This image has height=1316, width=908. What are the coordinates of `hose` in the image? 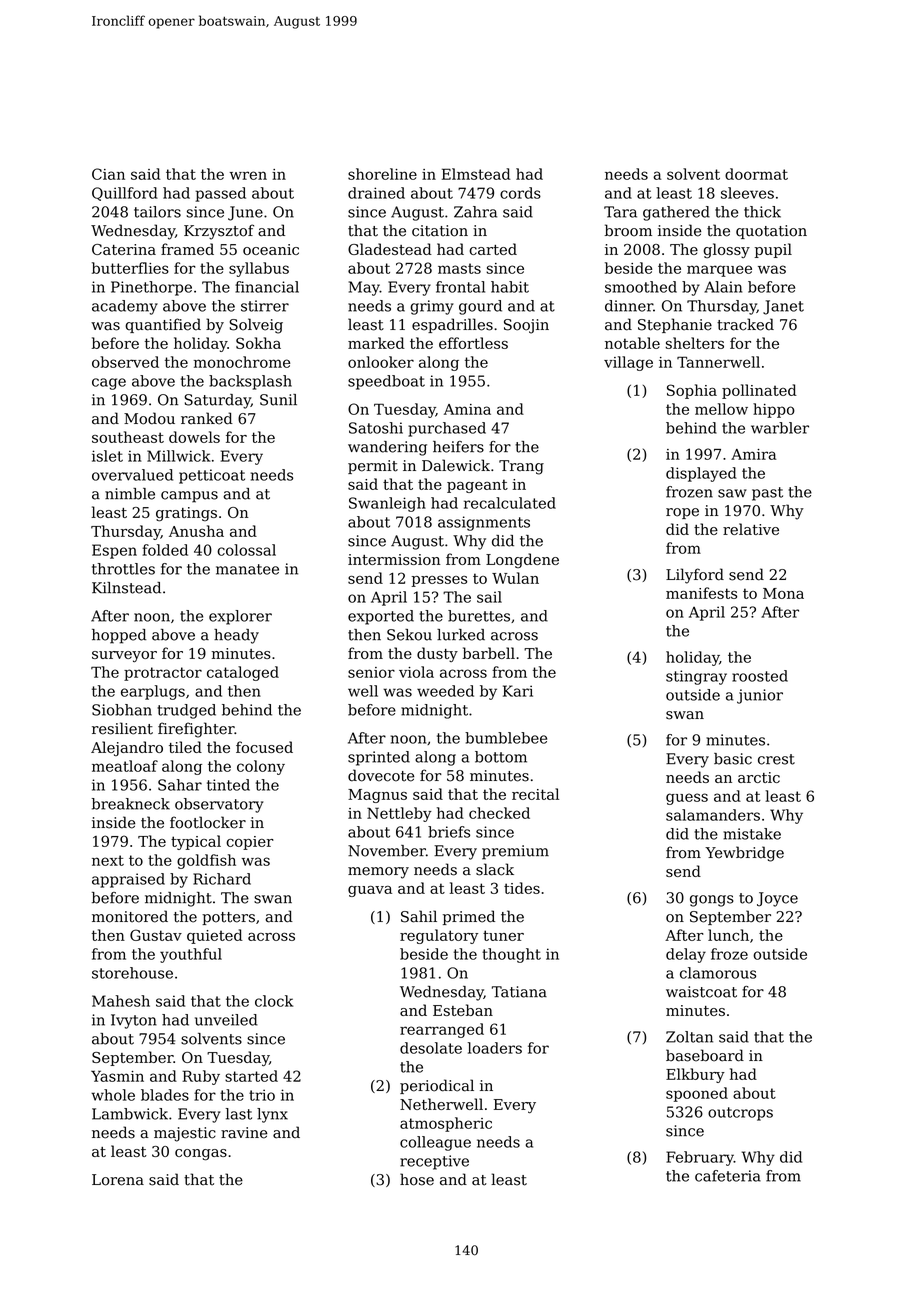 It's located at (417, 1179).
